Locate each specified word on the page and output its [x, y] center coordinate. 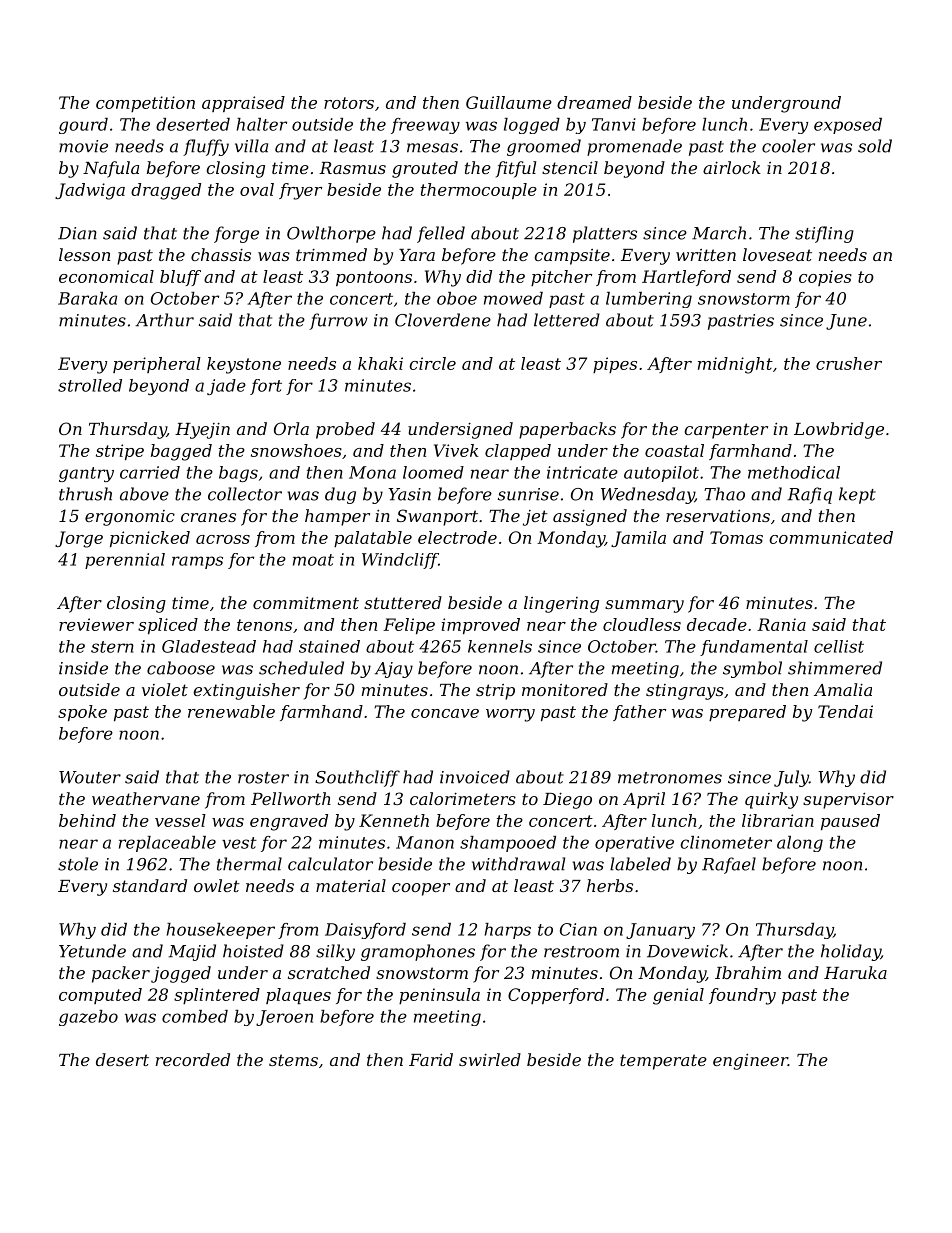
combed [195, 1016]
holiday [851, 952]
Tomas [736, 537]
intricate [582, 472]
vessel [180, 820]
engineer [750, 1061]
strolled [90, 385]
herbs [610, 885]
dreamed [594, 102]
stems [293, 1060]
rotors [349, 103]
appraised [243, 104]
